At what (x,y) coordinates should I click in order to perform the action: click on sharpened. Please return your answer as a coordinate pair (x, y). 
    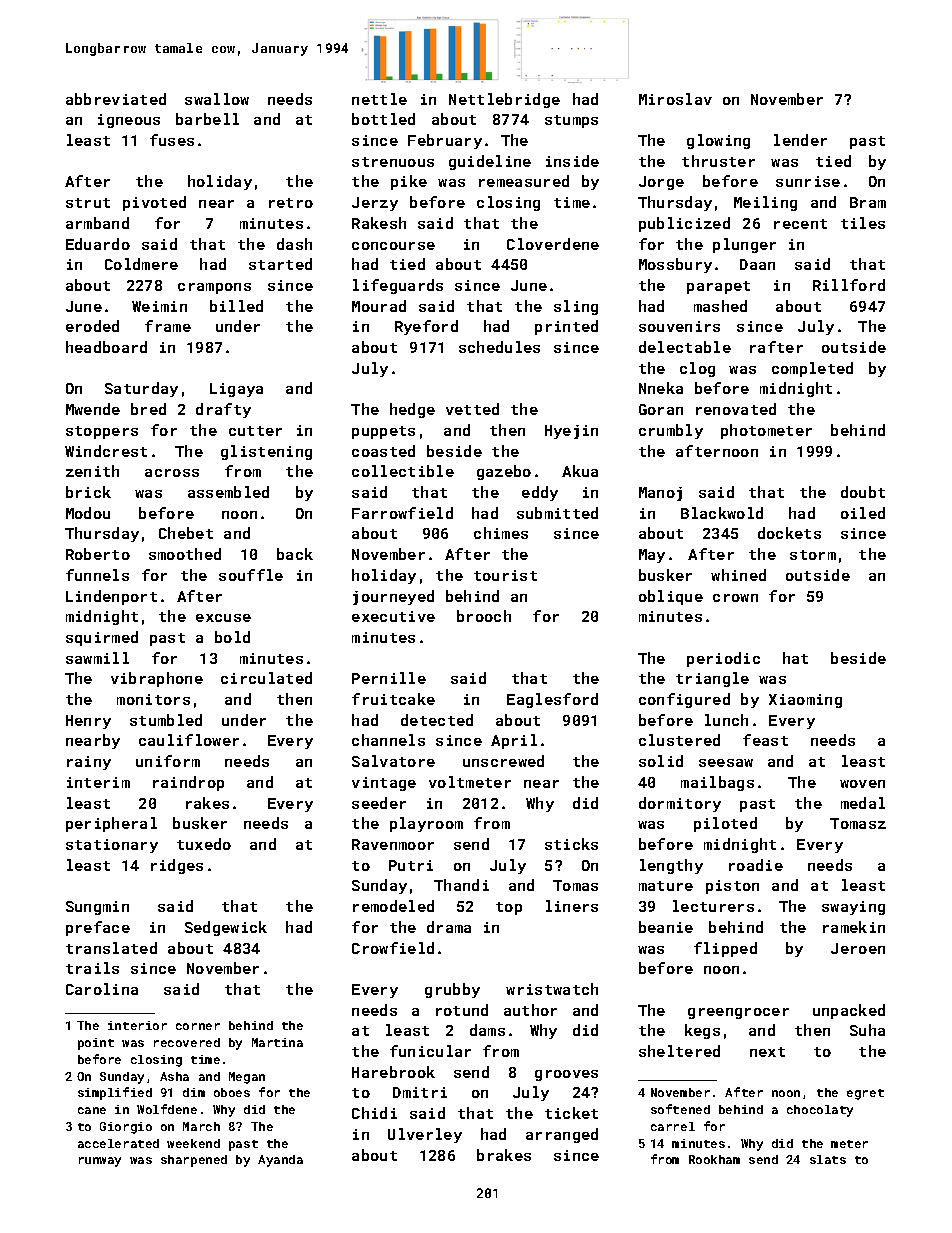
    Looking at the image, I should click on (194, 1161).
